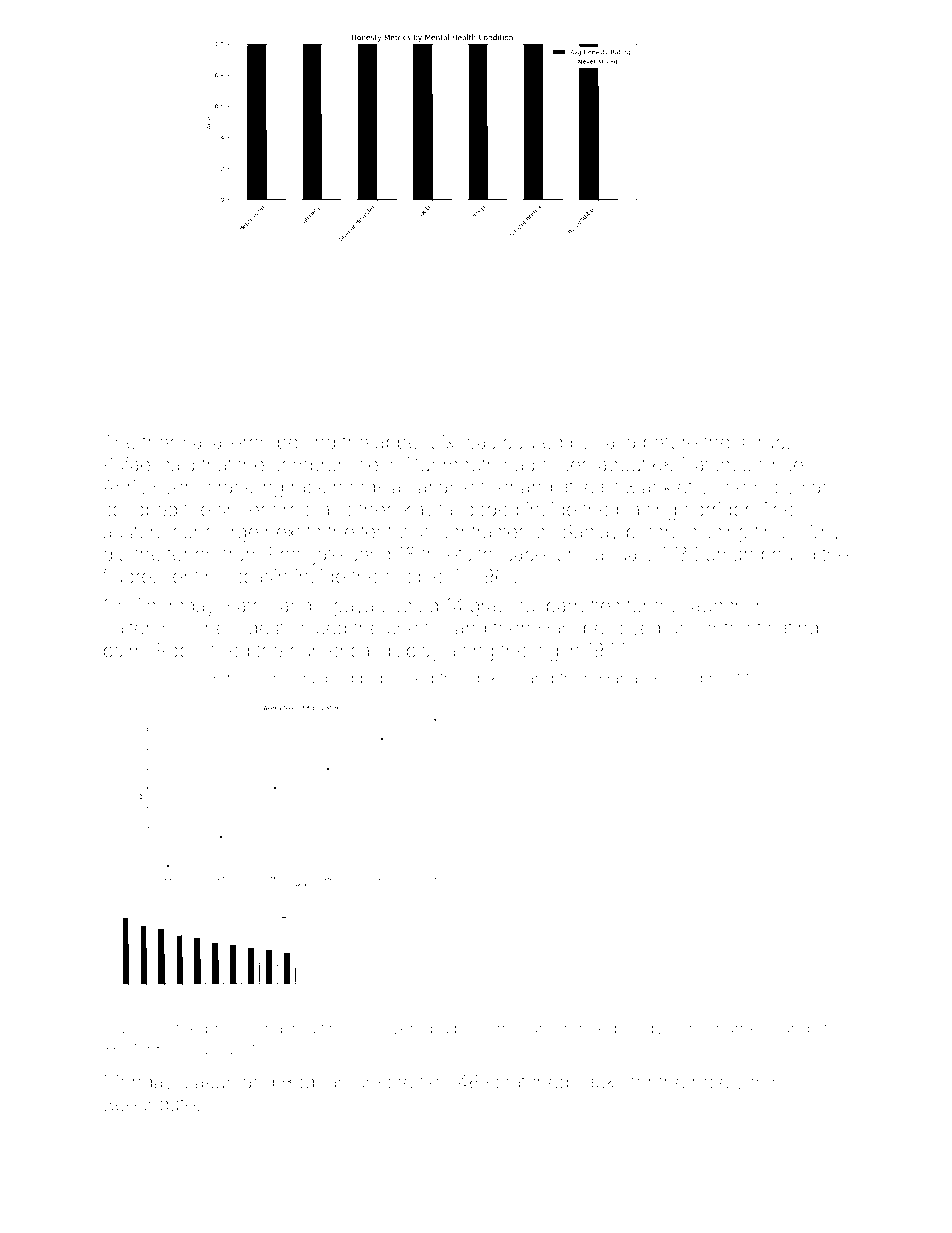 This screenshot has width=952, height=1233. I want to click on bulbous, so click(461, 1028).
